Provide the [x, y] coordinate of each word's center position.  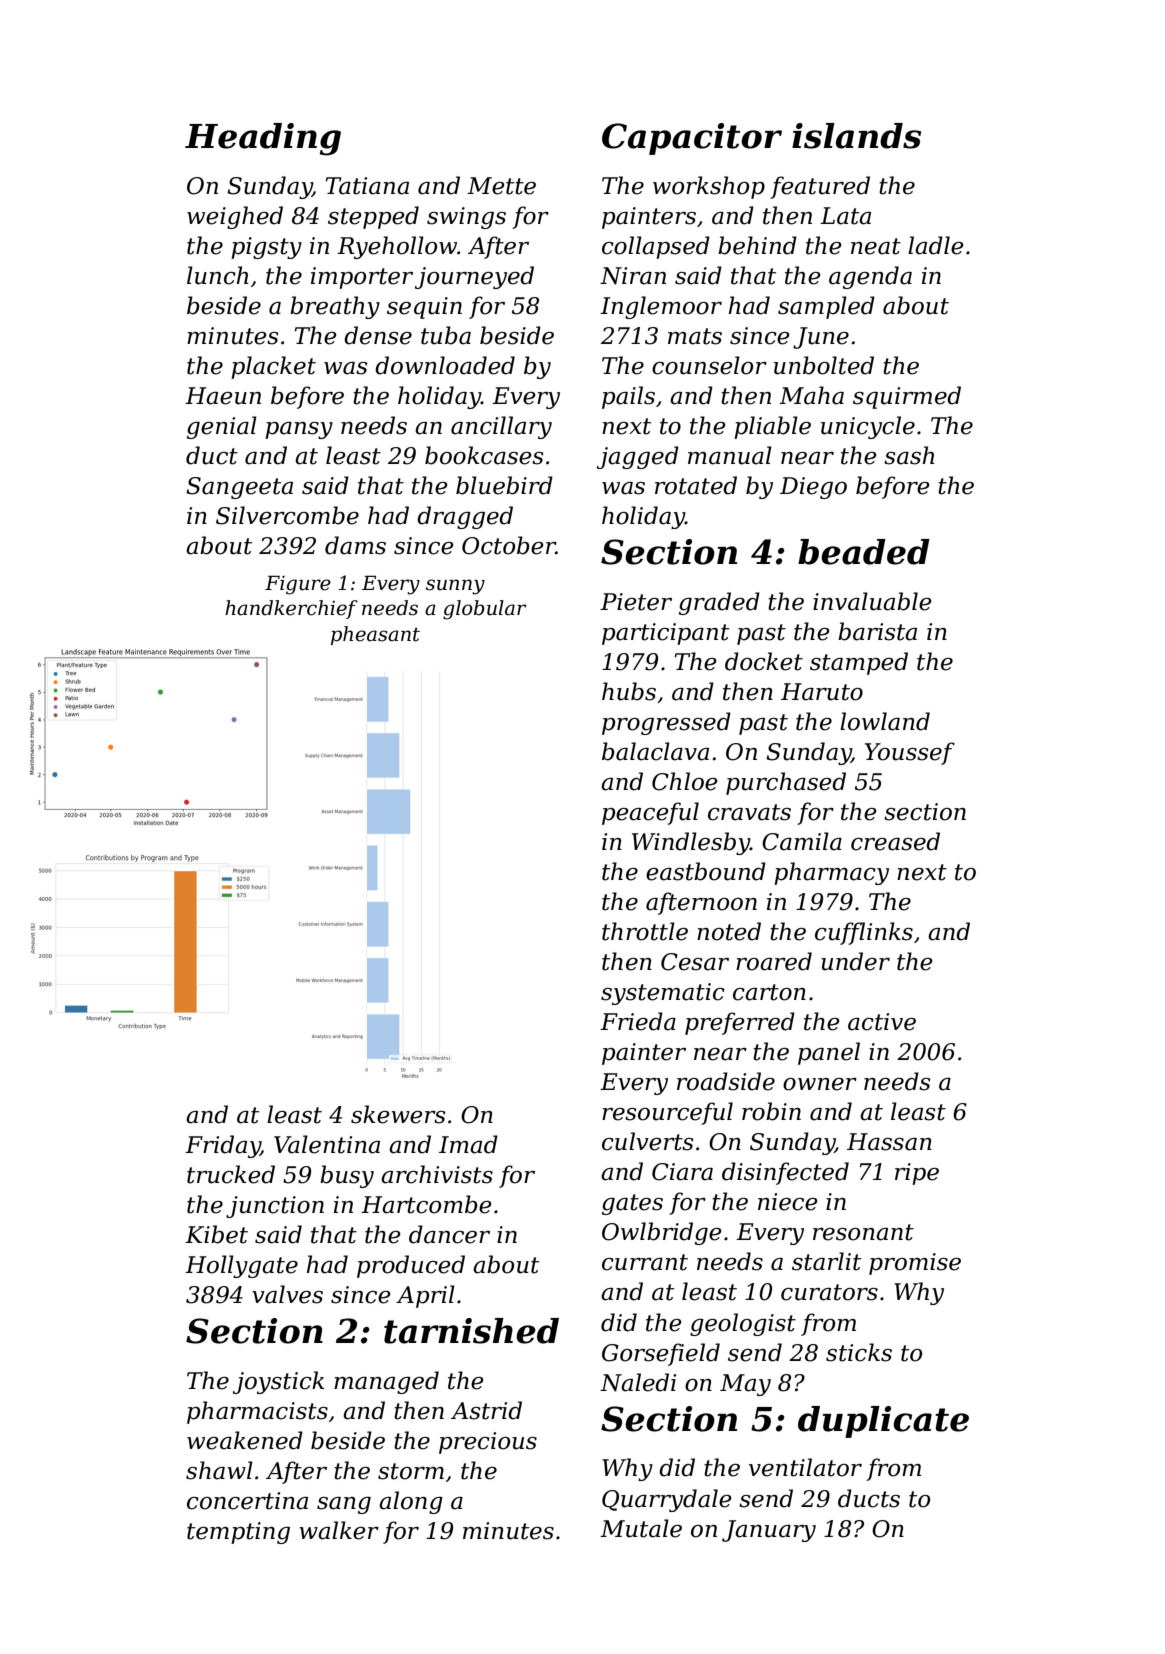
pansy [299, 430]
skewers [398, 1114]
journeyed [474, 277]
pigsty [266, 248]
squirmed [907, 397]
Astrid [486, 1410]
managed [386, 1382]
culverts [648, 1141]
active [882, 1022]
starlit [826, 1261]
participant [665, 634]
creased [895, 841]
